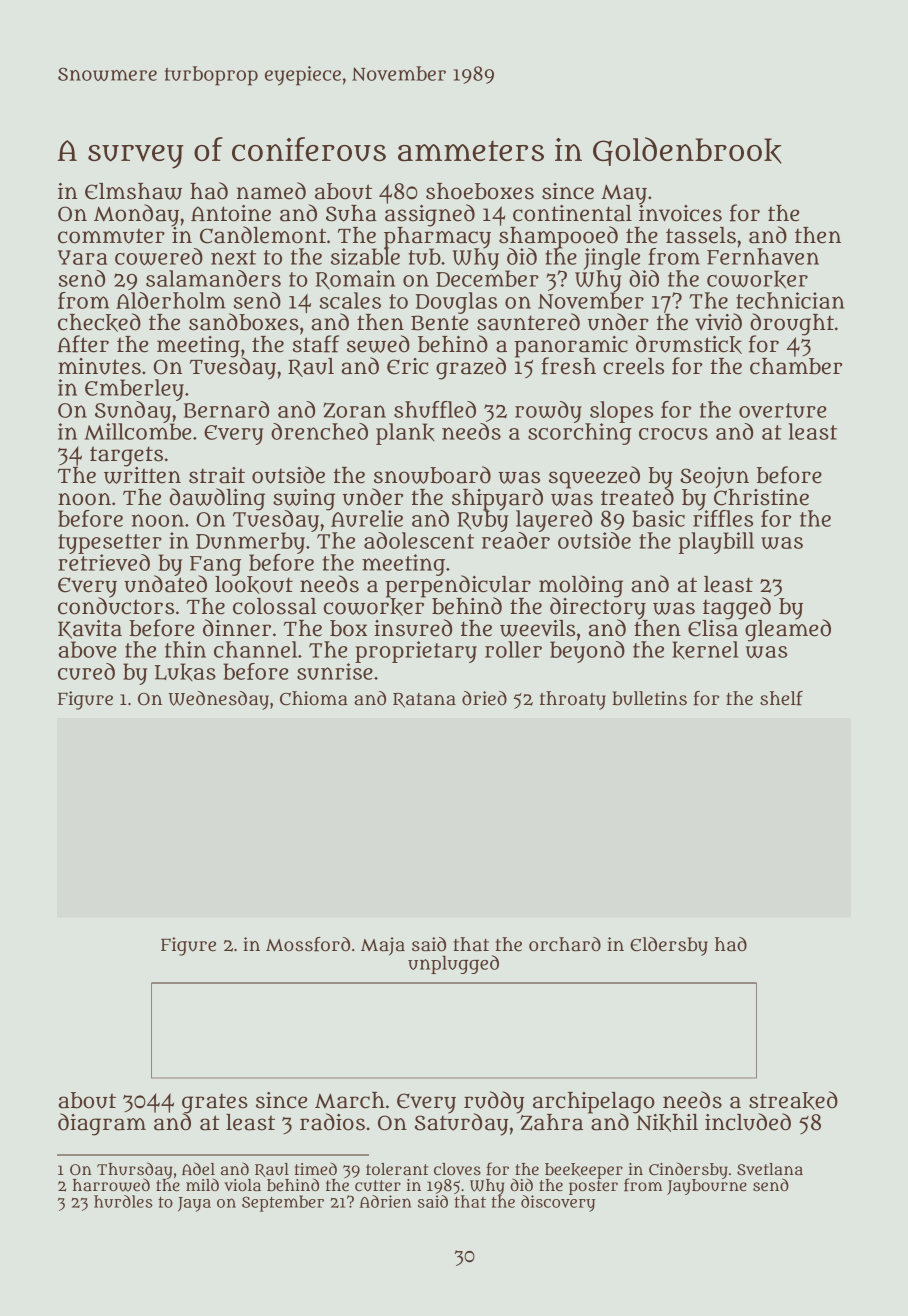 The height and width of the page is (1316, 908). What do you see at coordinates (453, 964) in the page?
I see `unplugged` at bounding box center [453, 964].
